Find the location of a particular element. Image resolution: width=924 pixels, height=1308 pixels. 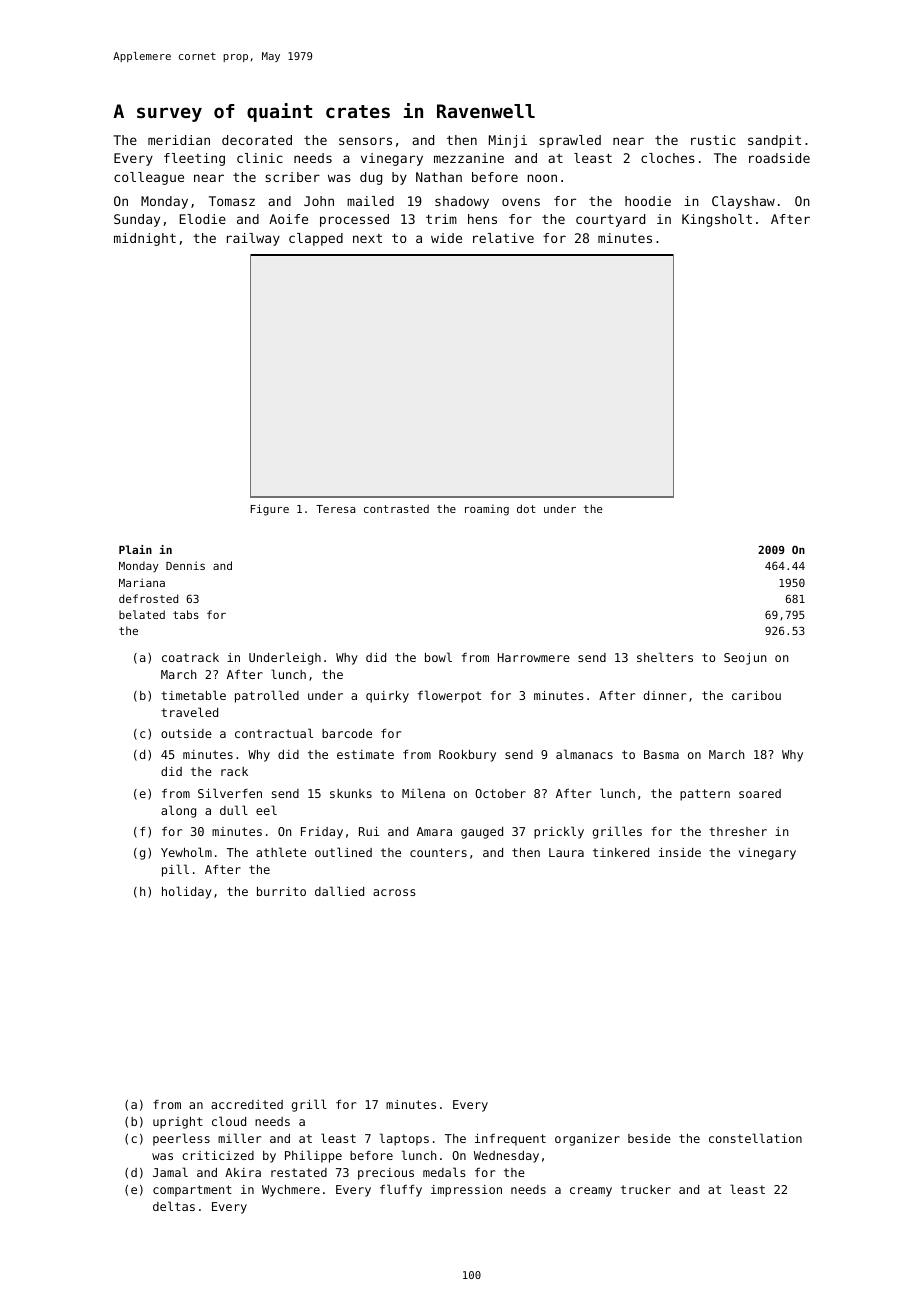

tinkered is located at coordinates (621, 852).
